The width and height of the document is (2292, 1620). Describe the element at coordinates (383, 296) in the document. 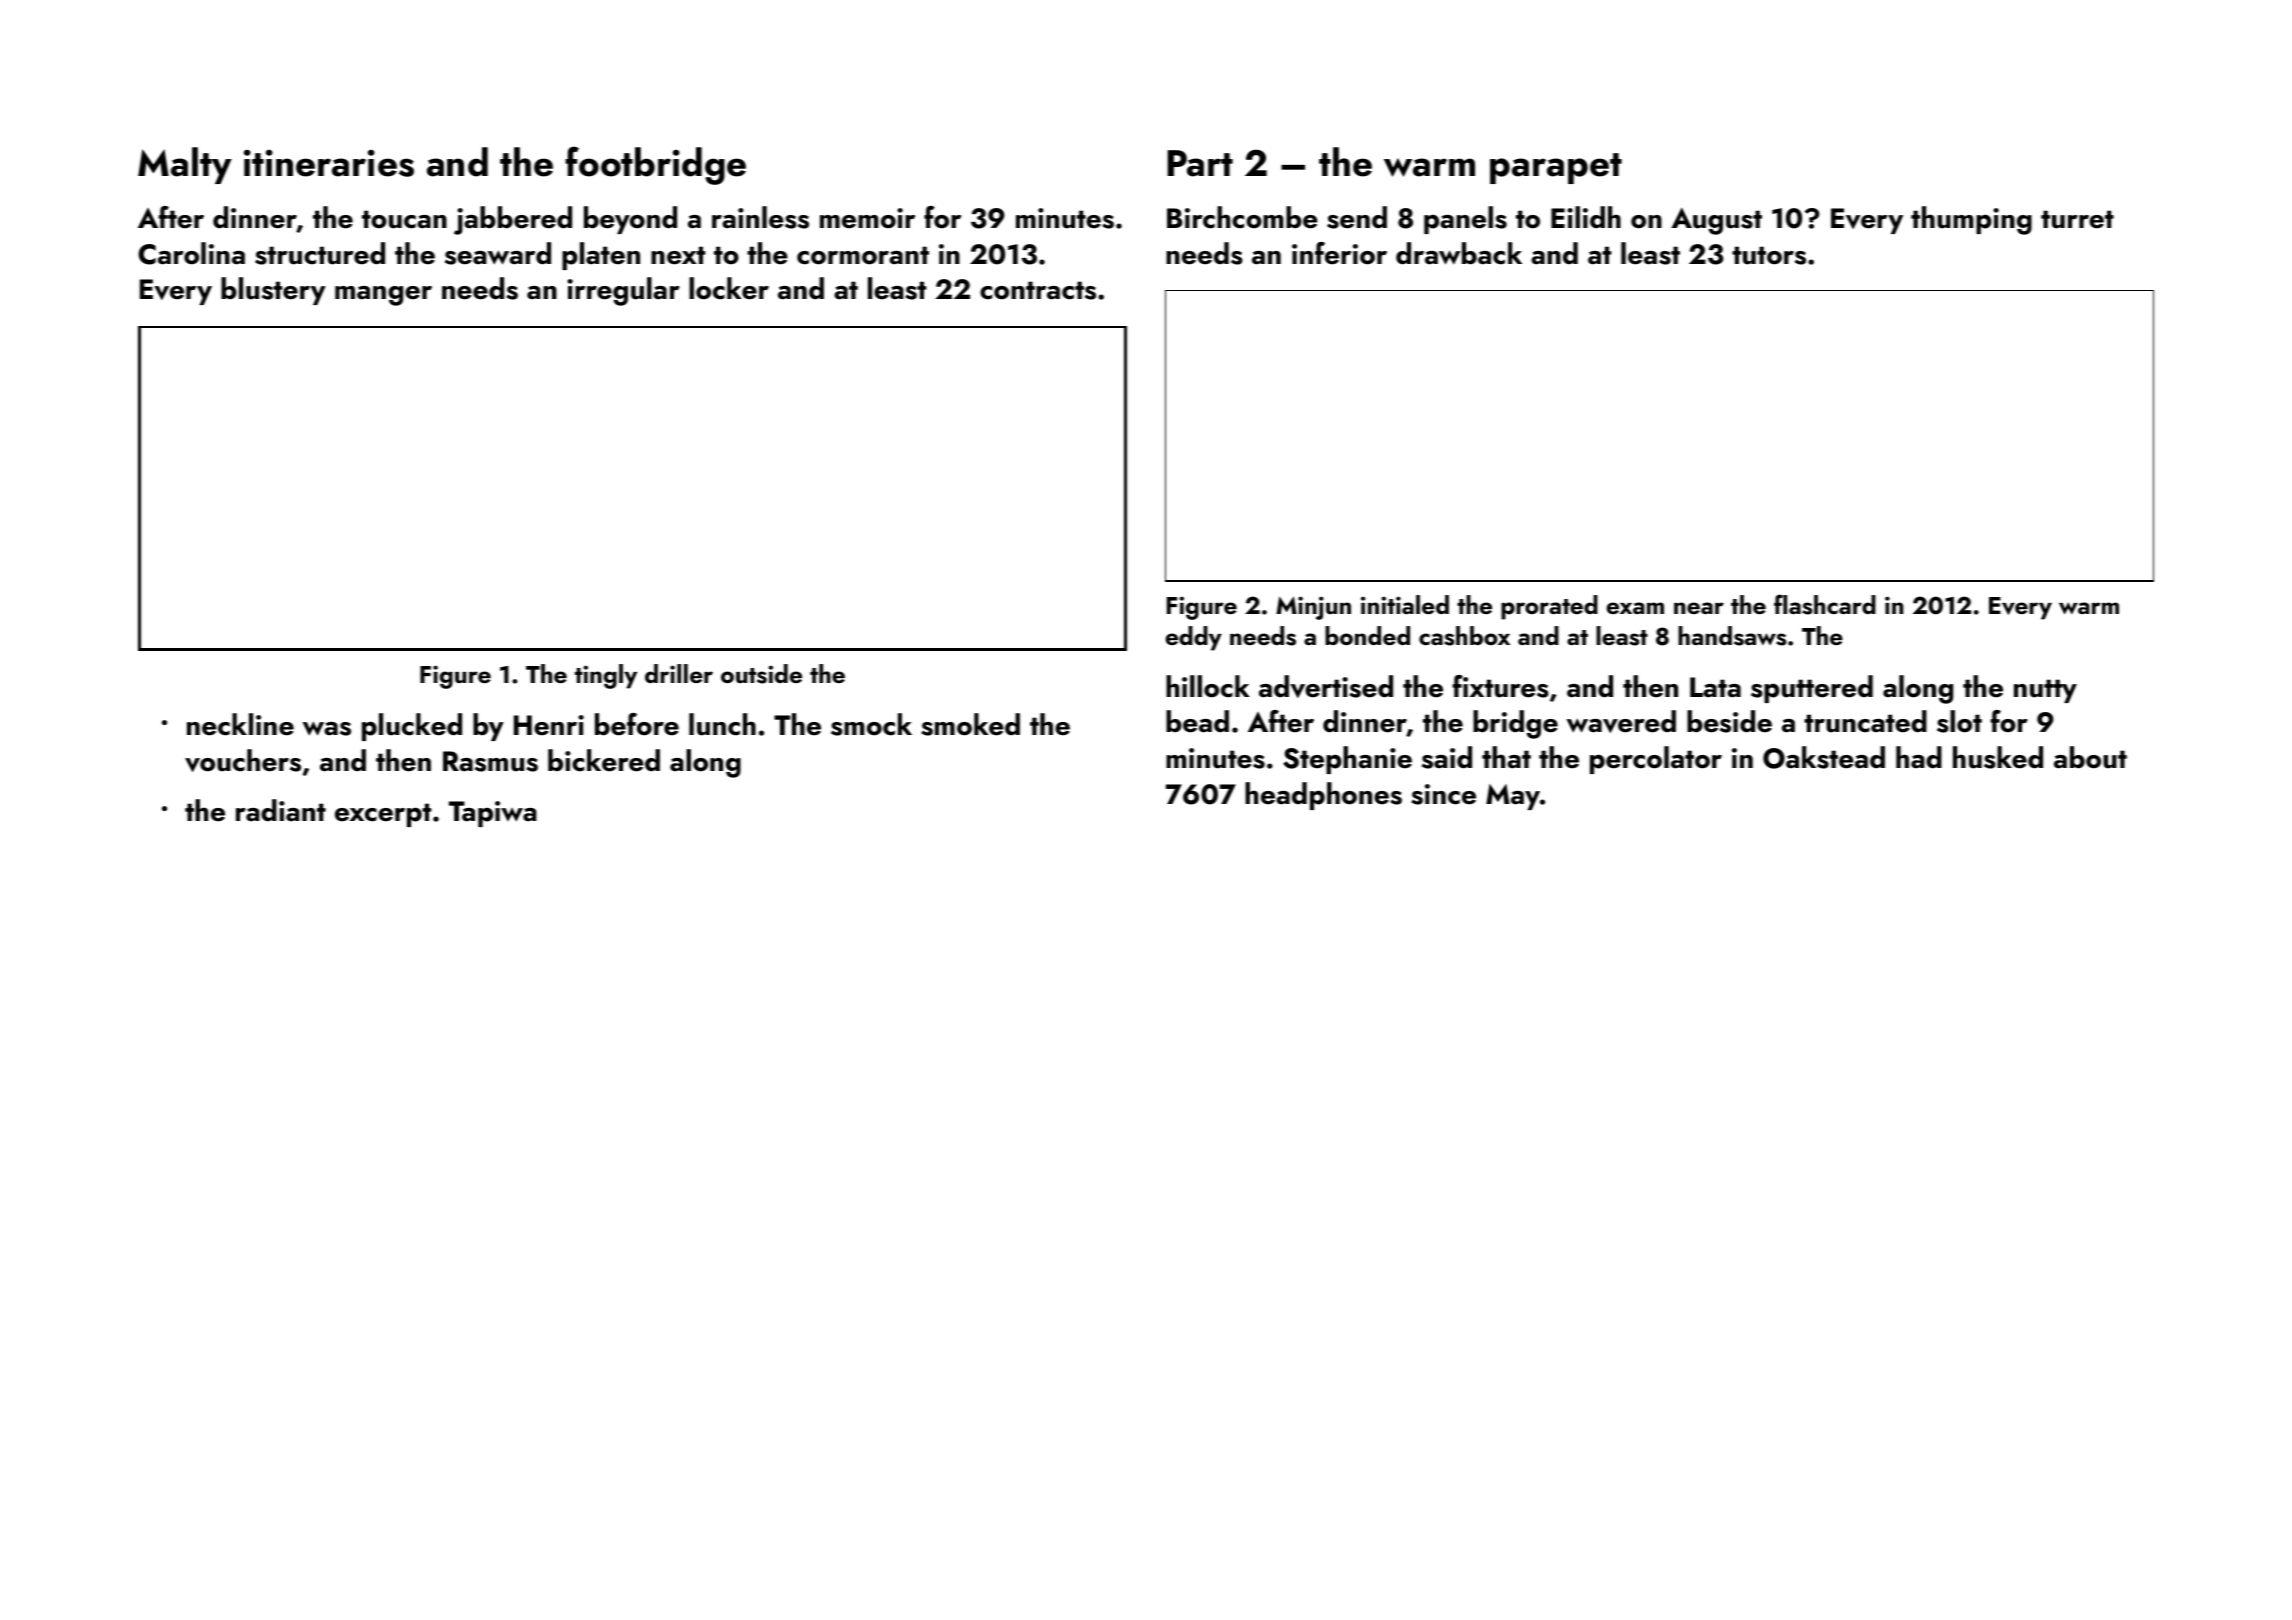

I see `manger` at that location.
